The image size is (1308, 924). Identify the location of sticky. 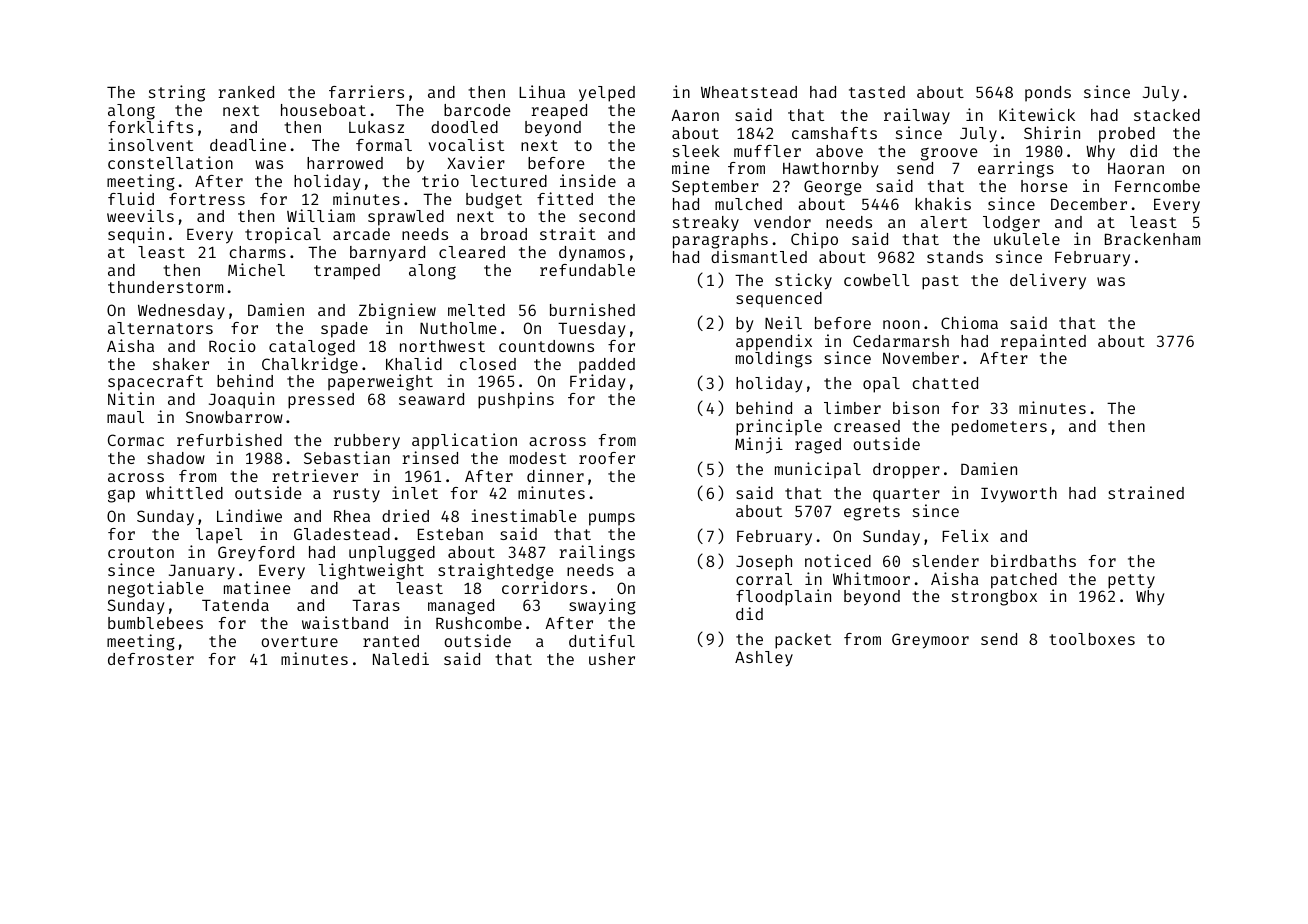
(803, 281).
